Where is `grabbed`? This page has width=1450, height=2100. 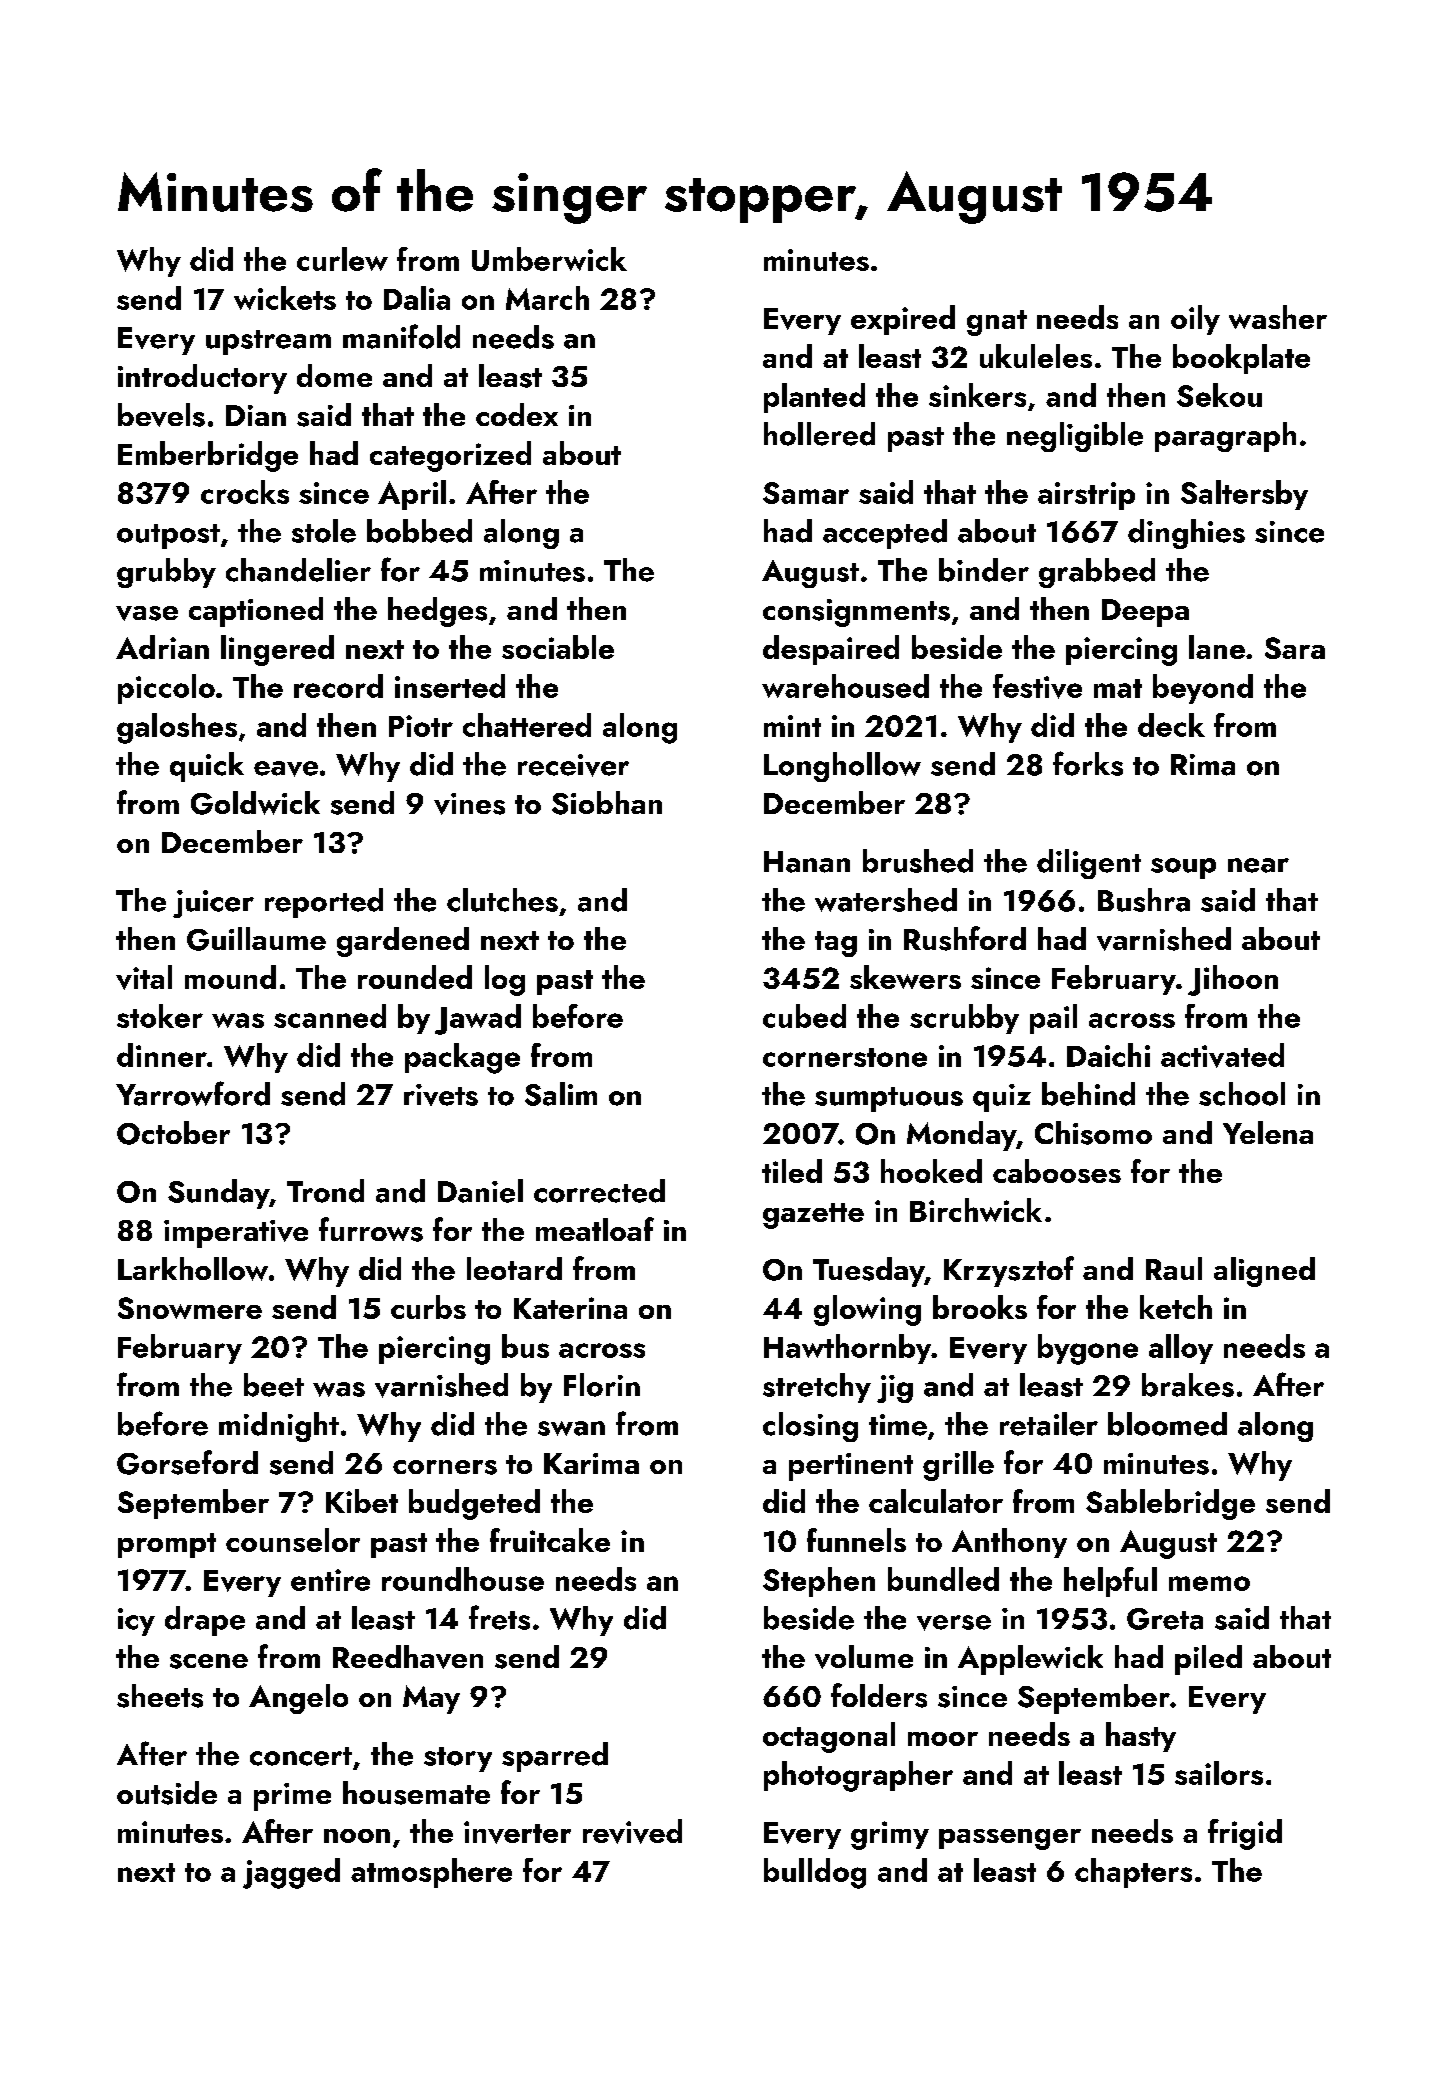
grabbed is located at coordinates (1097, 573).
